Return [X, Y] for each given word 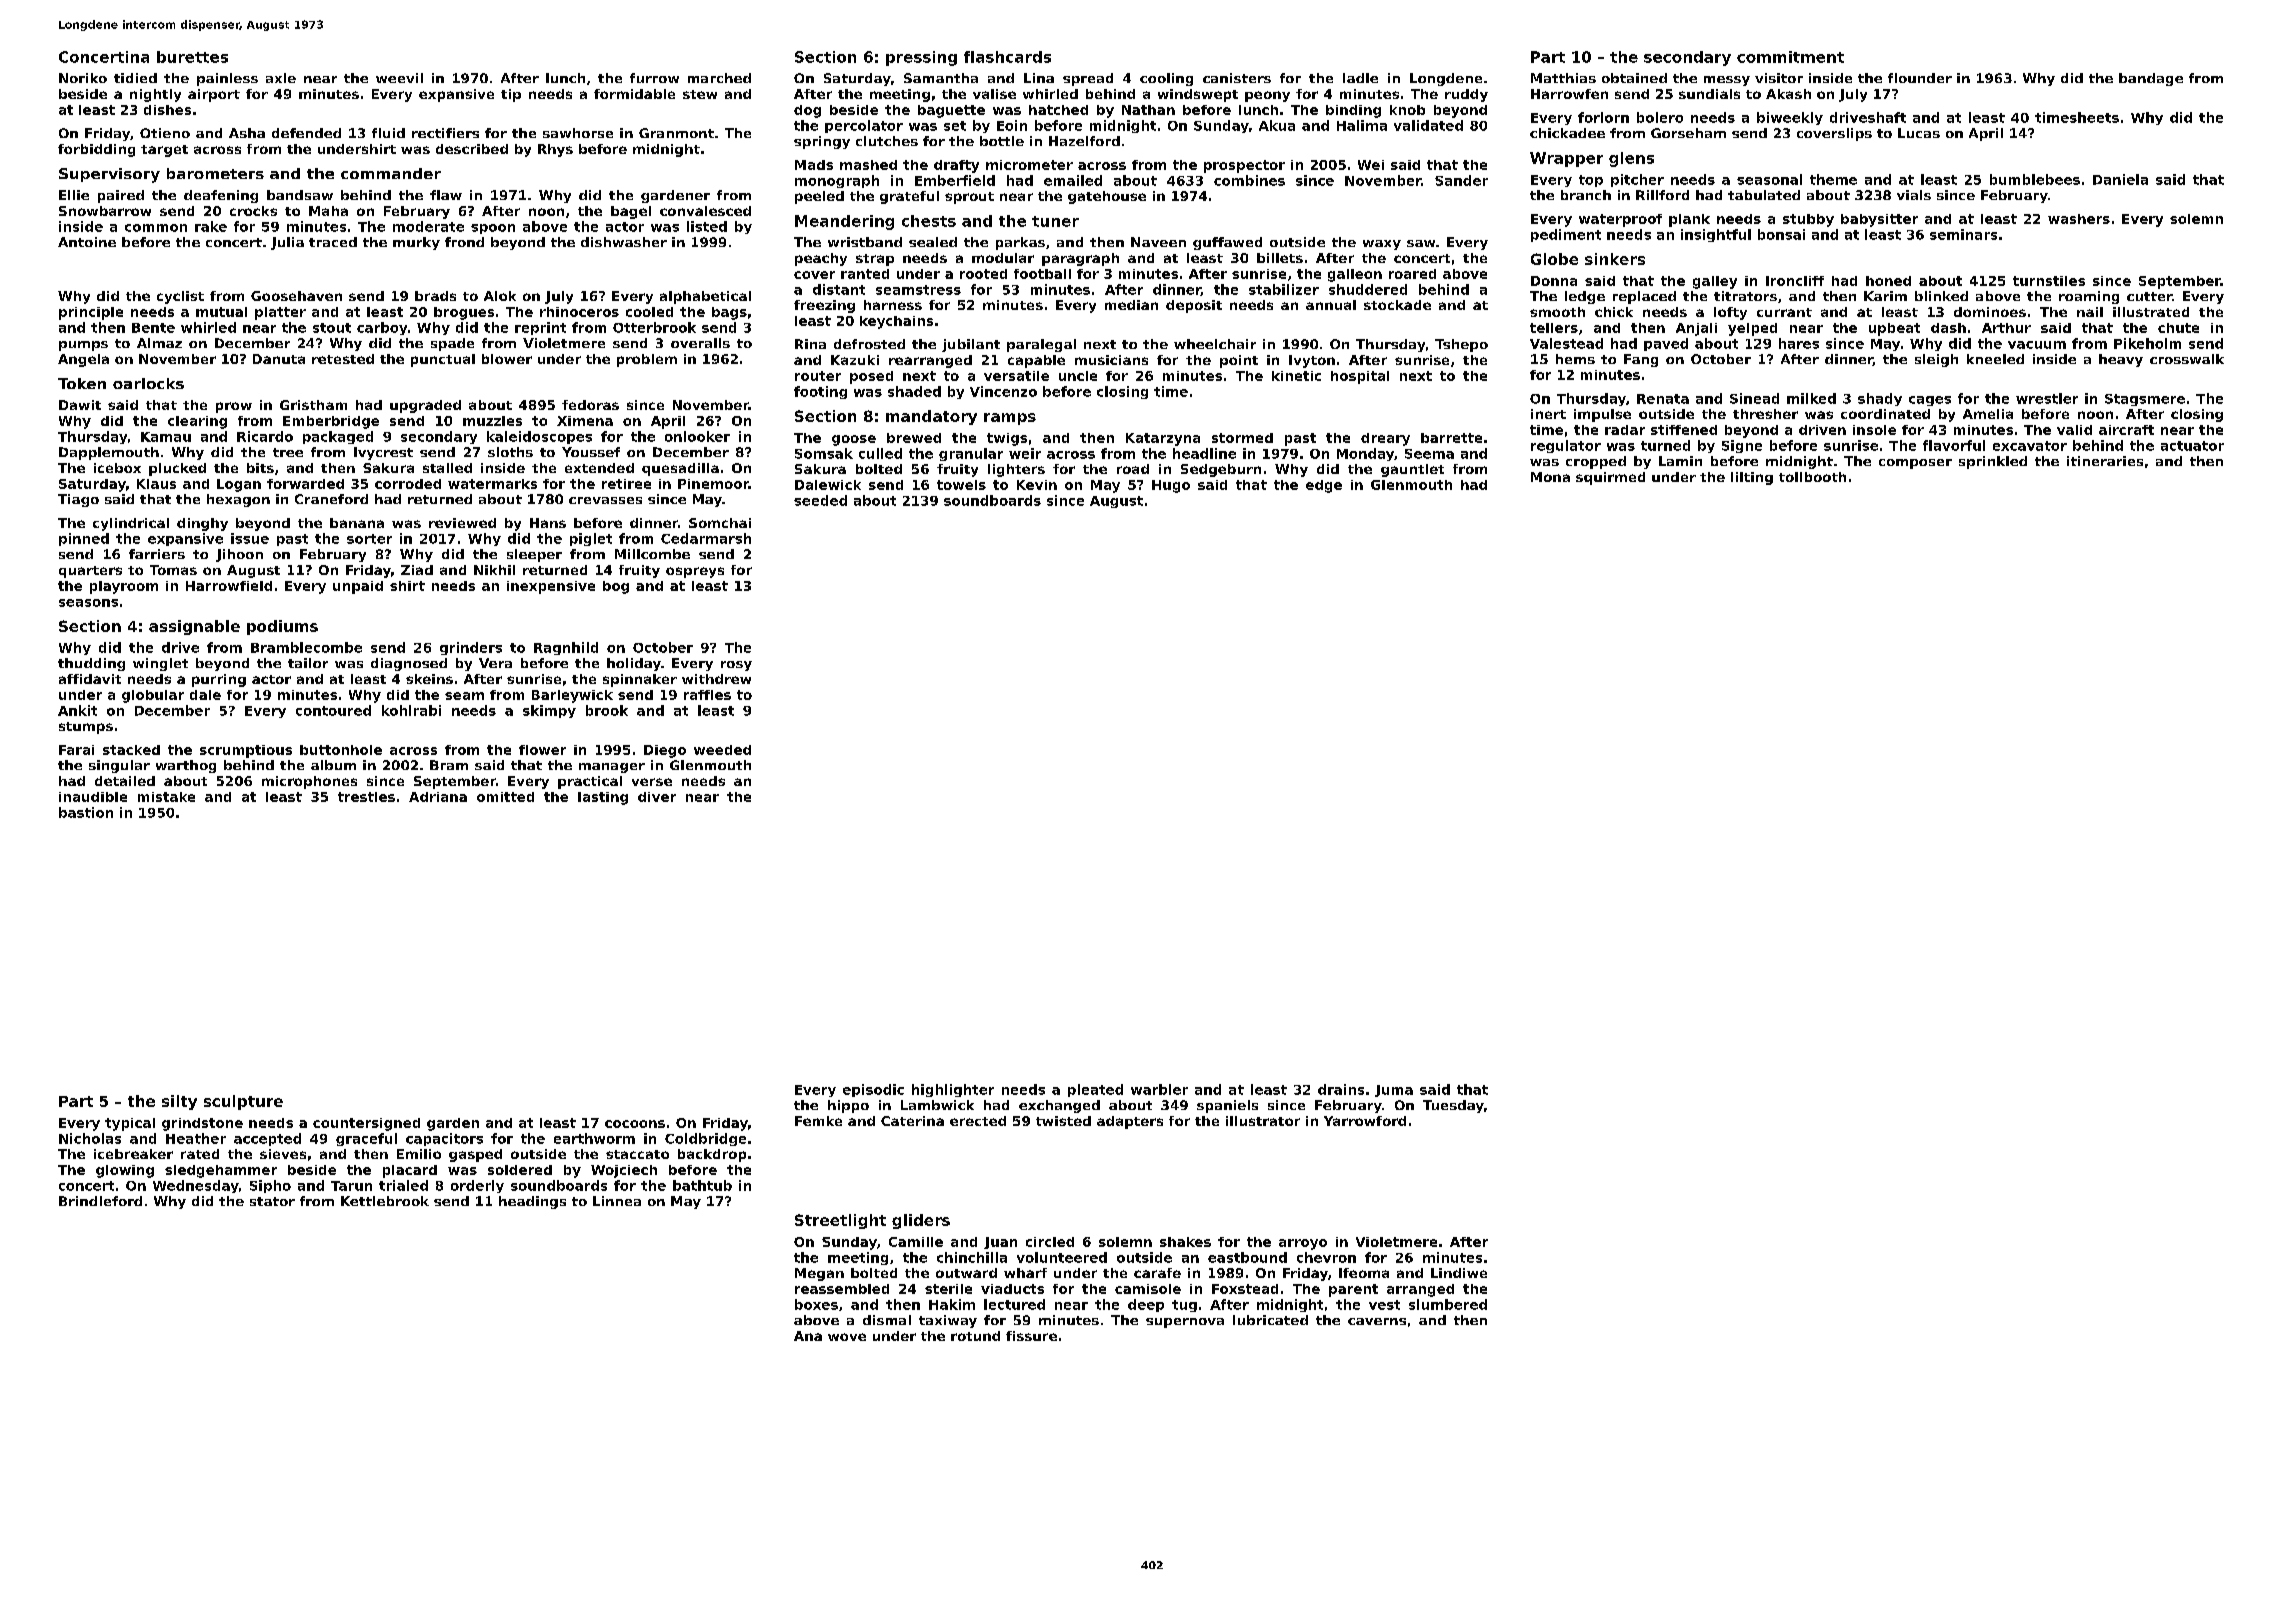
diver [657, 797]
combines [1249, 180]
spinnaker [640, 680]
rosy [736, 666]
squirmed [1610, 478]
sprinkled [1993, 462]
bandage [2151, 79]
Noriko [83, 78]
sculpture [243, 1102]
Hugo [1171, 486]
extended [599, 468]
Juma [1394, 1091]
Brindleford [100, 1201]
